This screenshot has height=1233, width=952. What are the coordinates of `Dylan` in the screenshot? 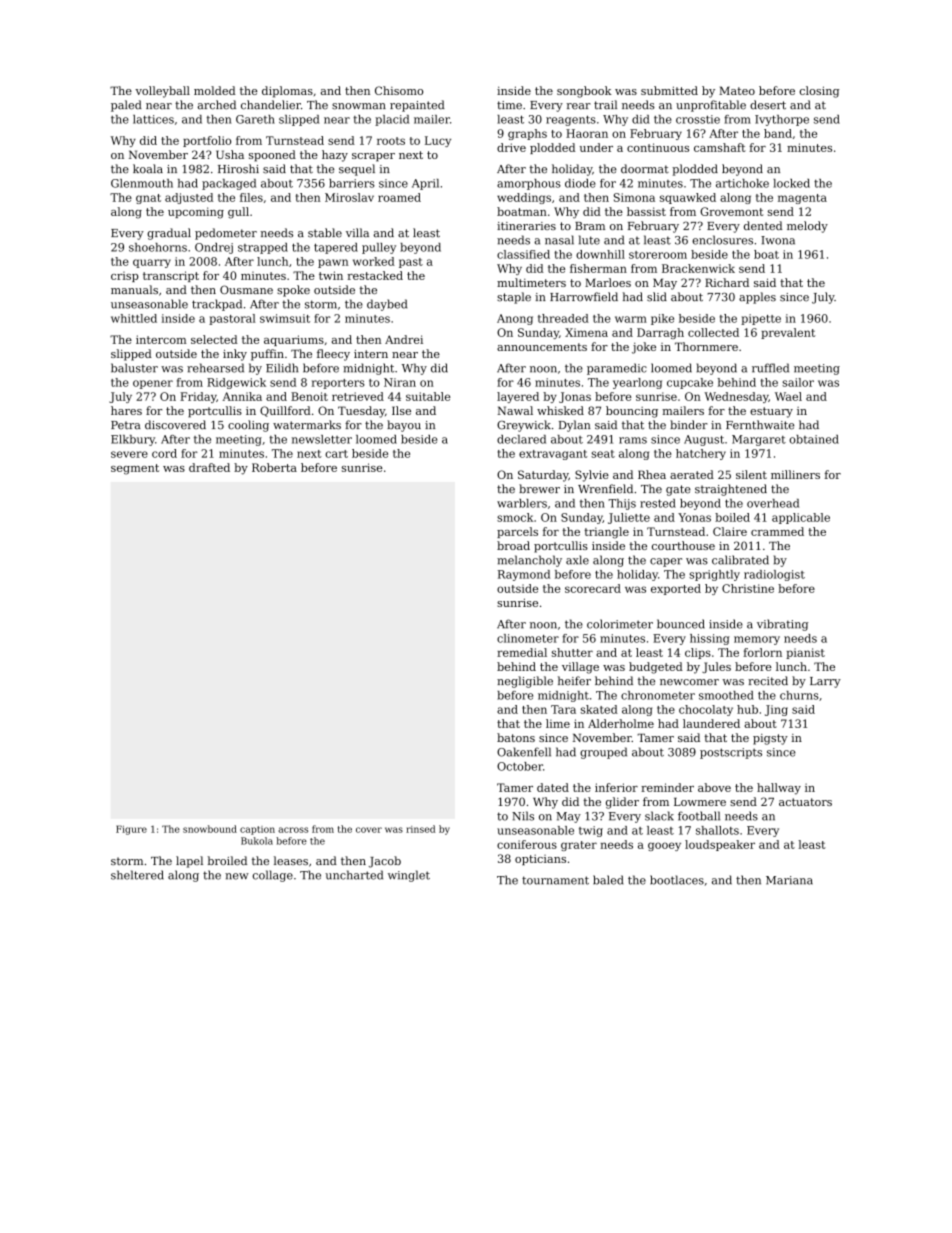 It's located at (575, 426).
